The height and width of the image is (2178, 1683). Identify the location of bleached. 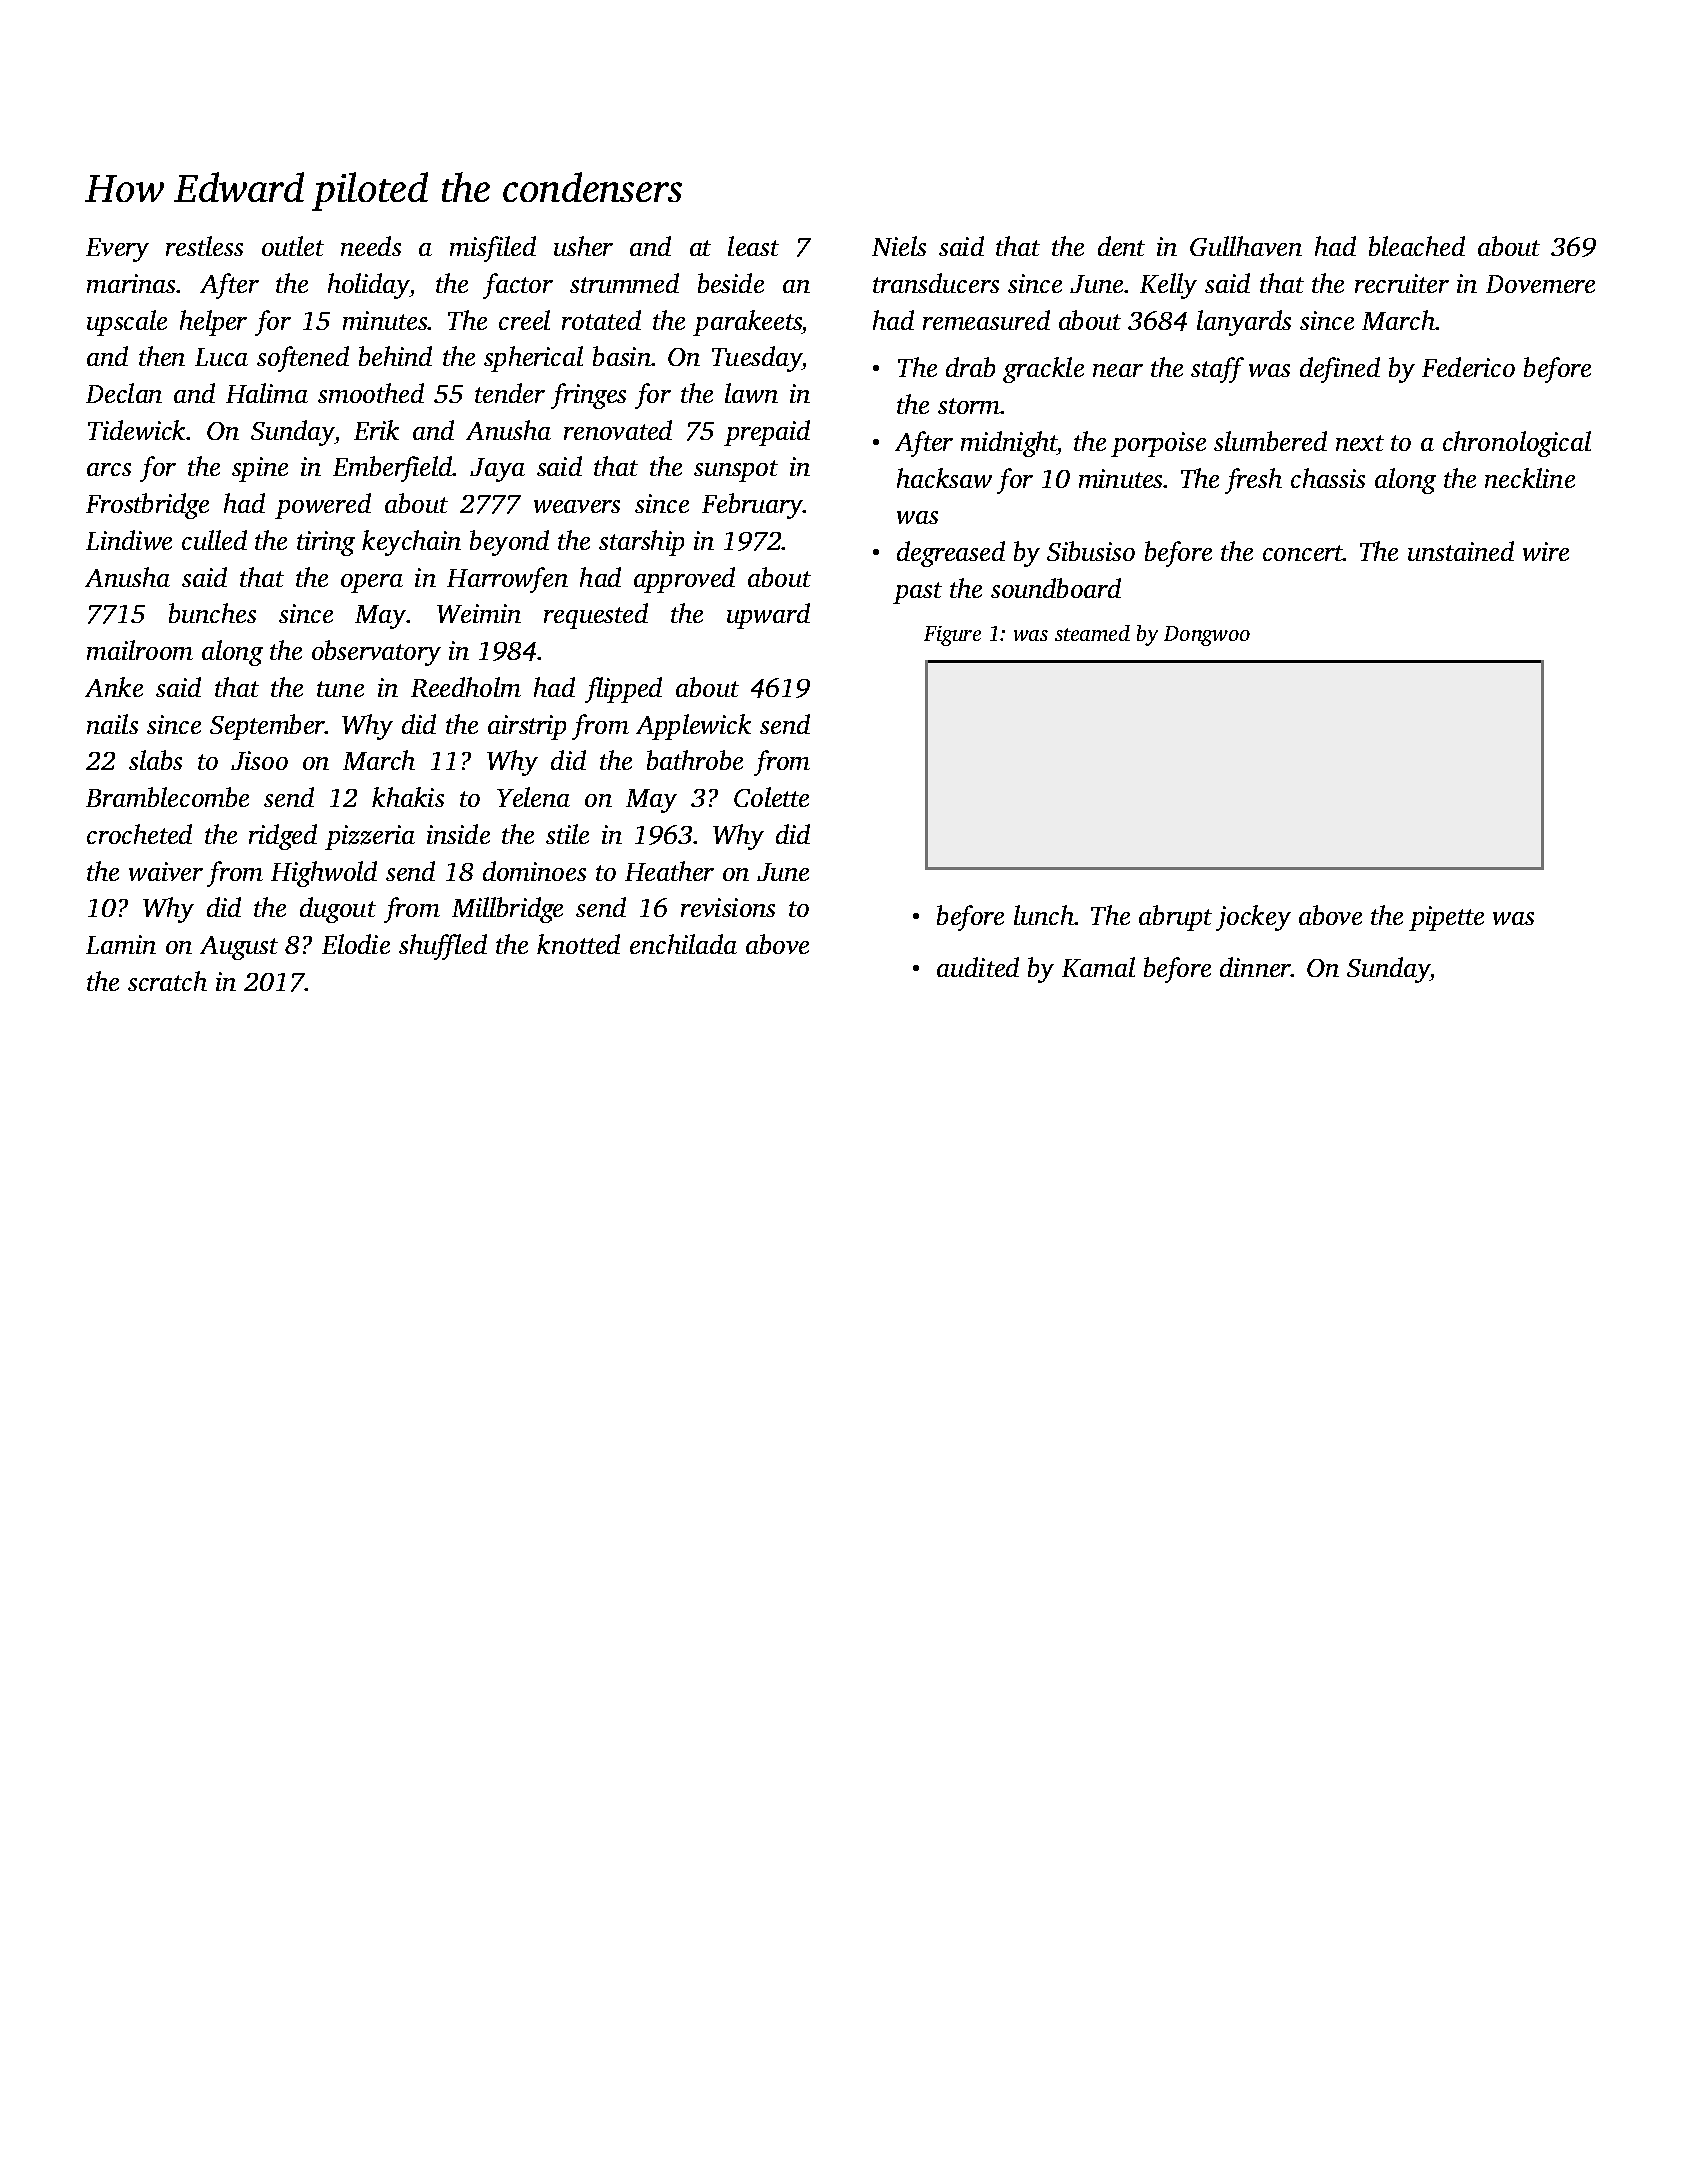
(1417, 246).
